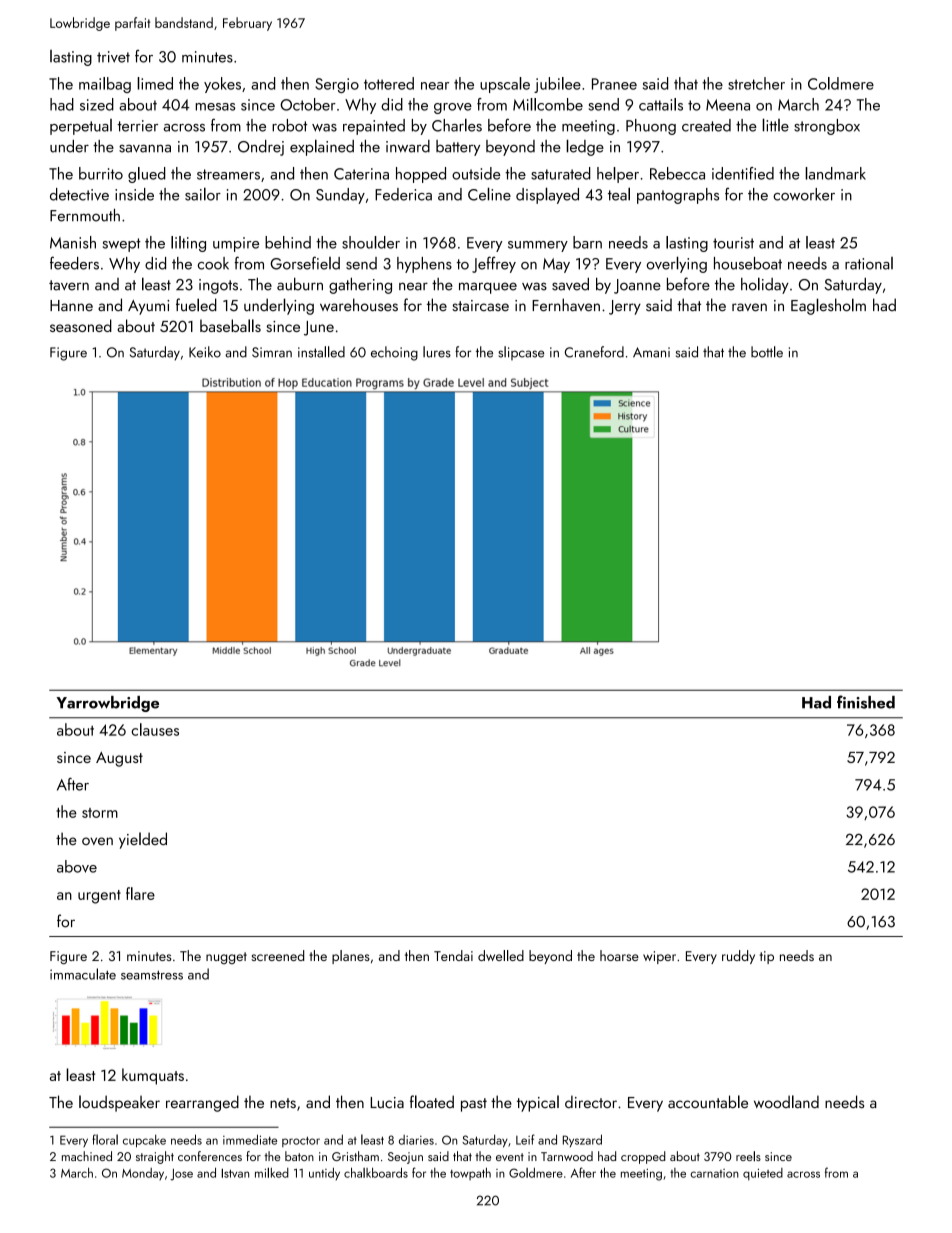 The width and height of the document is (952, 1233). I want to click on Coldmere, so click(841, 83).
